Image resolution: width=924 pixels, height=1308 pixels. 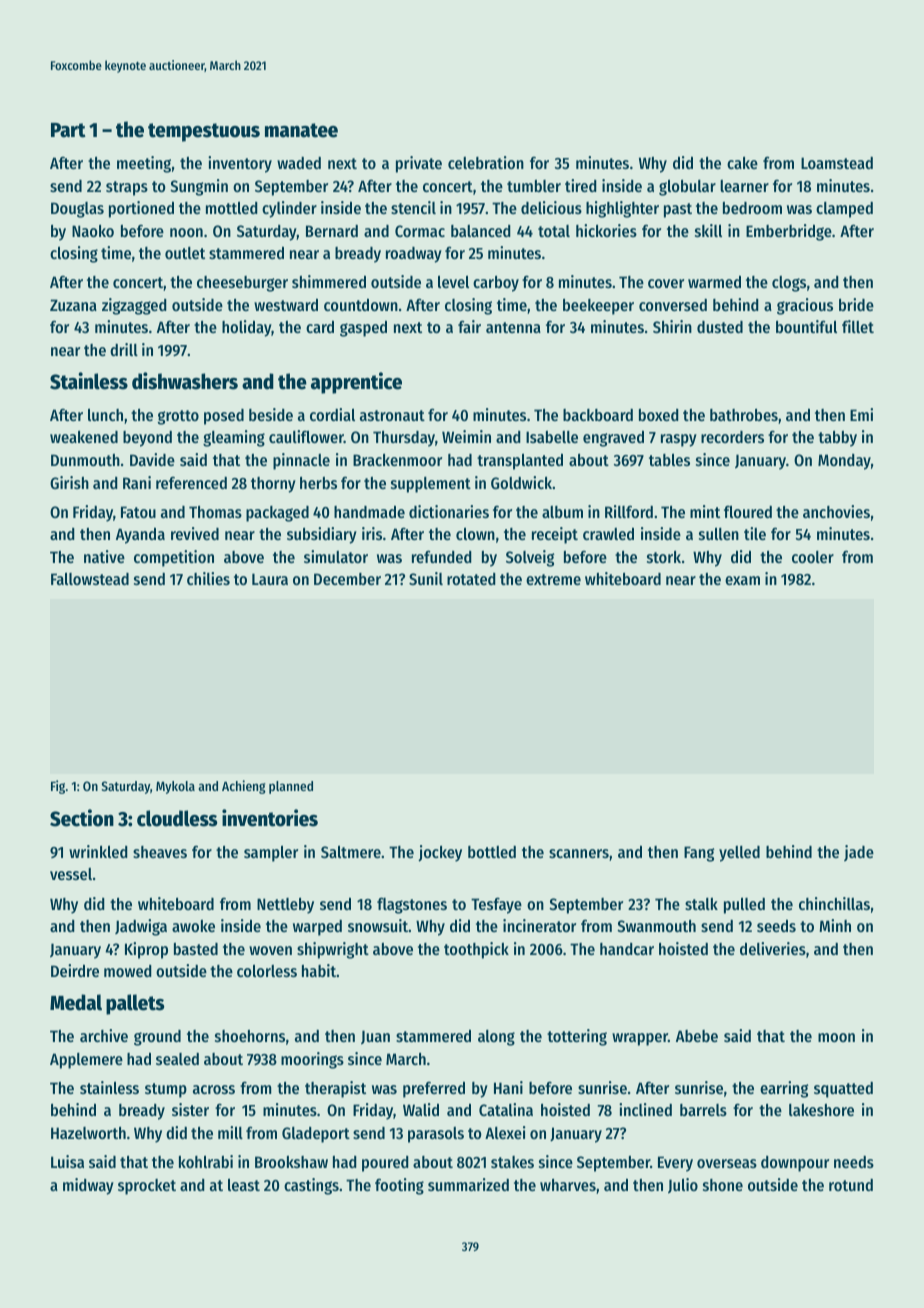 I want to click on outlet, so click(x=185, y=253).
